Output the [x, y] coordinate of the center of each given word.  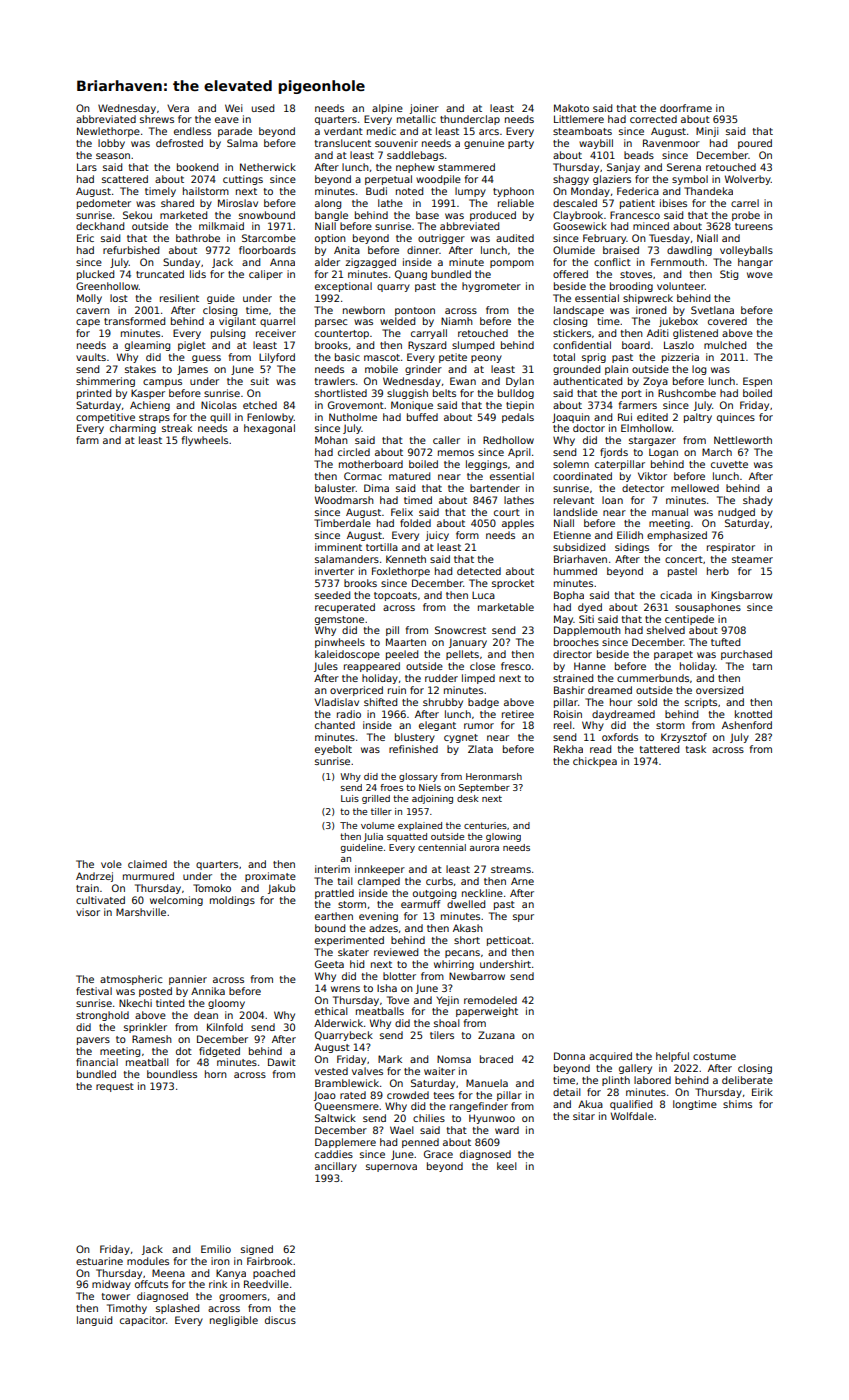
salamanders [347, 559]
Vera [178, 108]
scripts [701, 703]
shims [737, 1104]
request [115, 1087]
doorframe [686, 108]
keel [507, 1166]
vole [111, 864]
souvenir [396, 143]
